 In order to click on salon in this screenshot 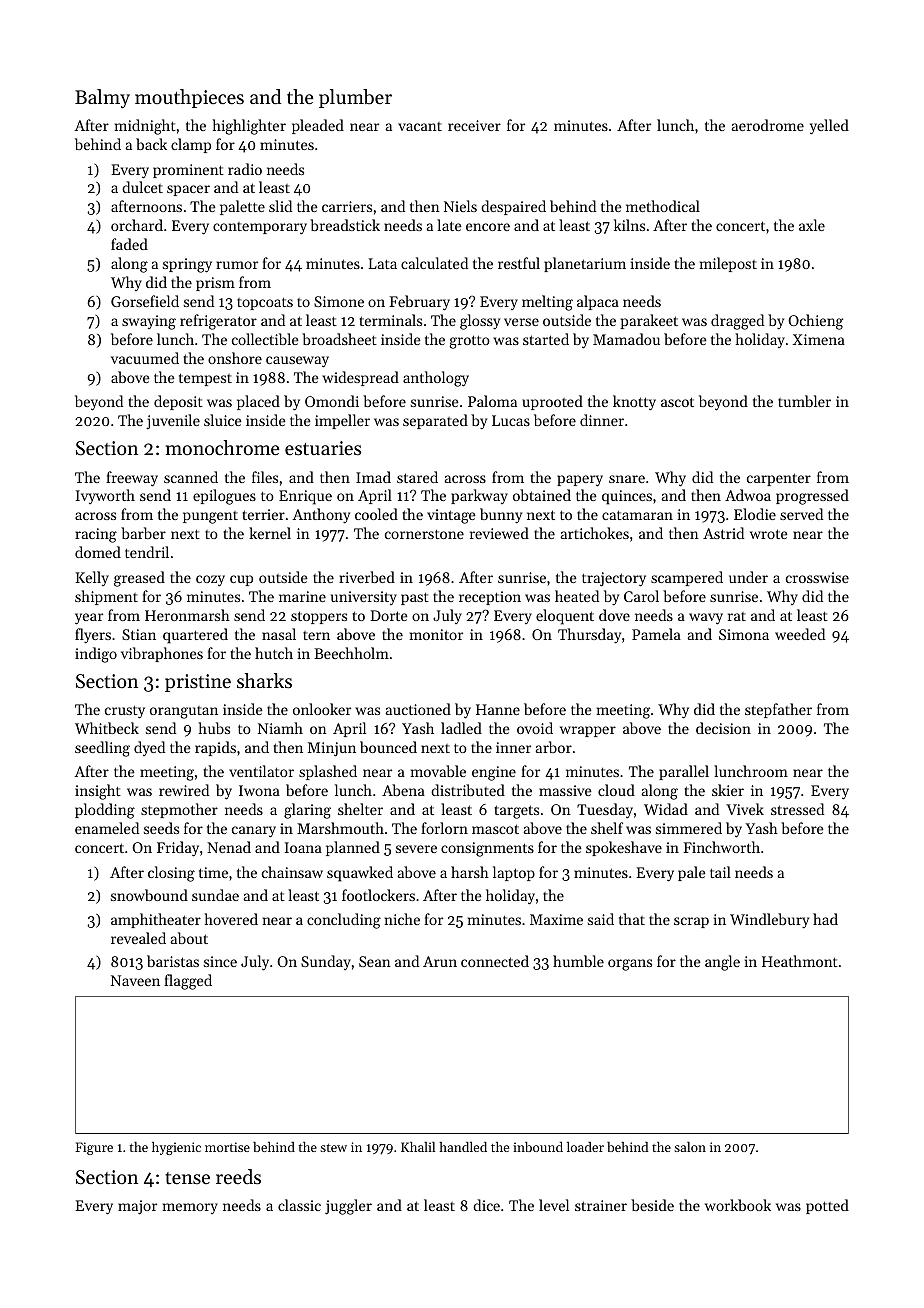, I will do `click(690, 1147)`.
